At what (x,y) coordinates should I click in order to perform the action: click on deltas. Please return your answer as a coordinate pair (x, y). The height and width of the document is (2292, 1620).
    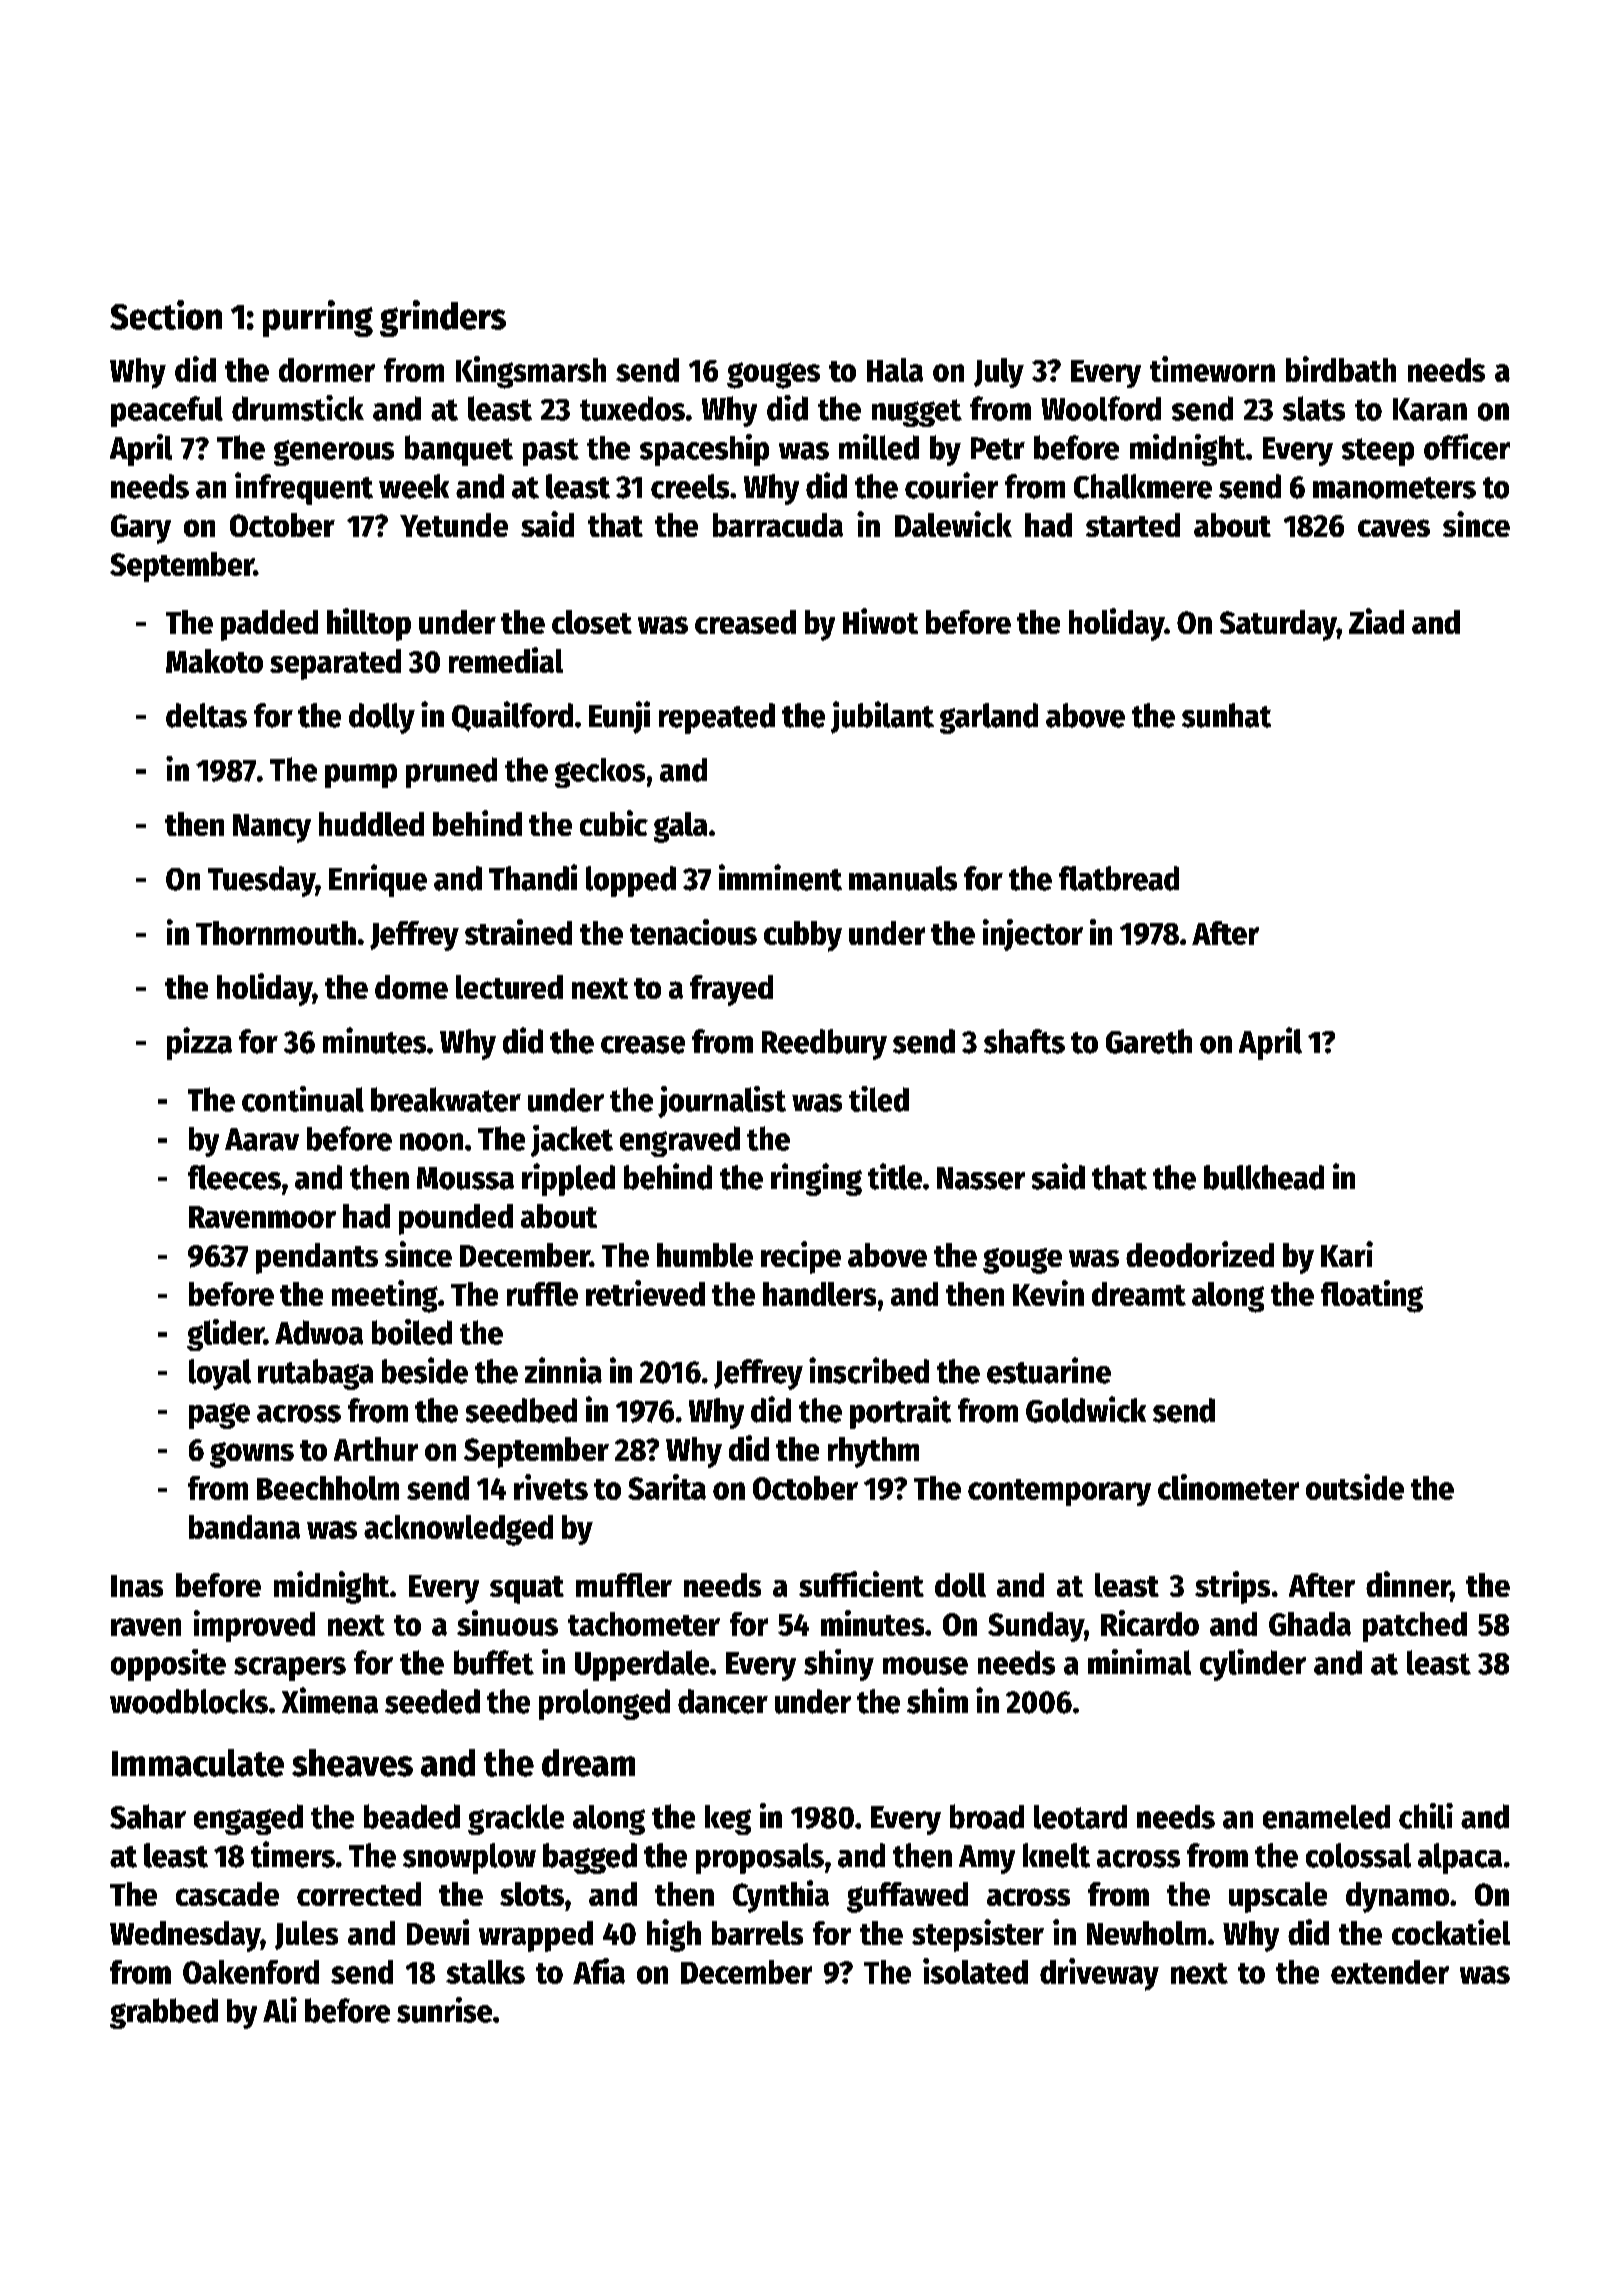
    Looking at the image, I should click on (206, 715).
